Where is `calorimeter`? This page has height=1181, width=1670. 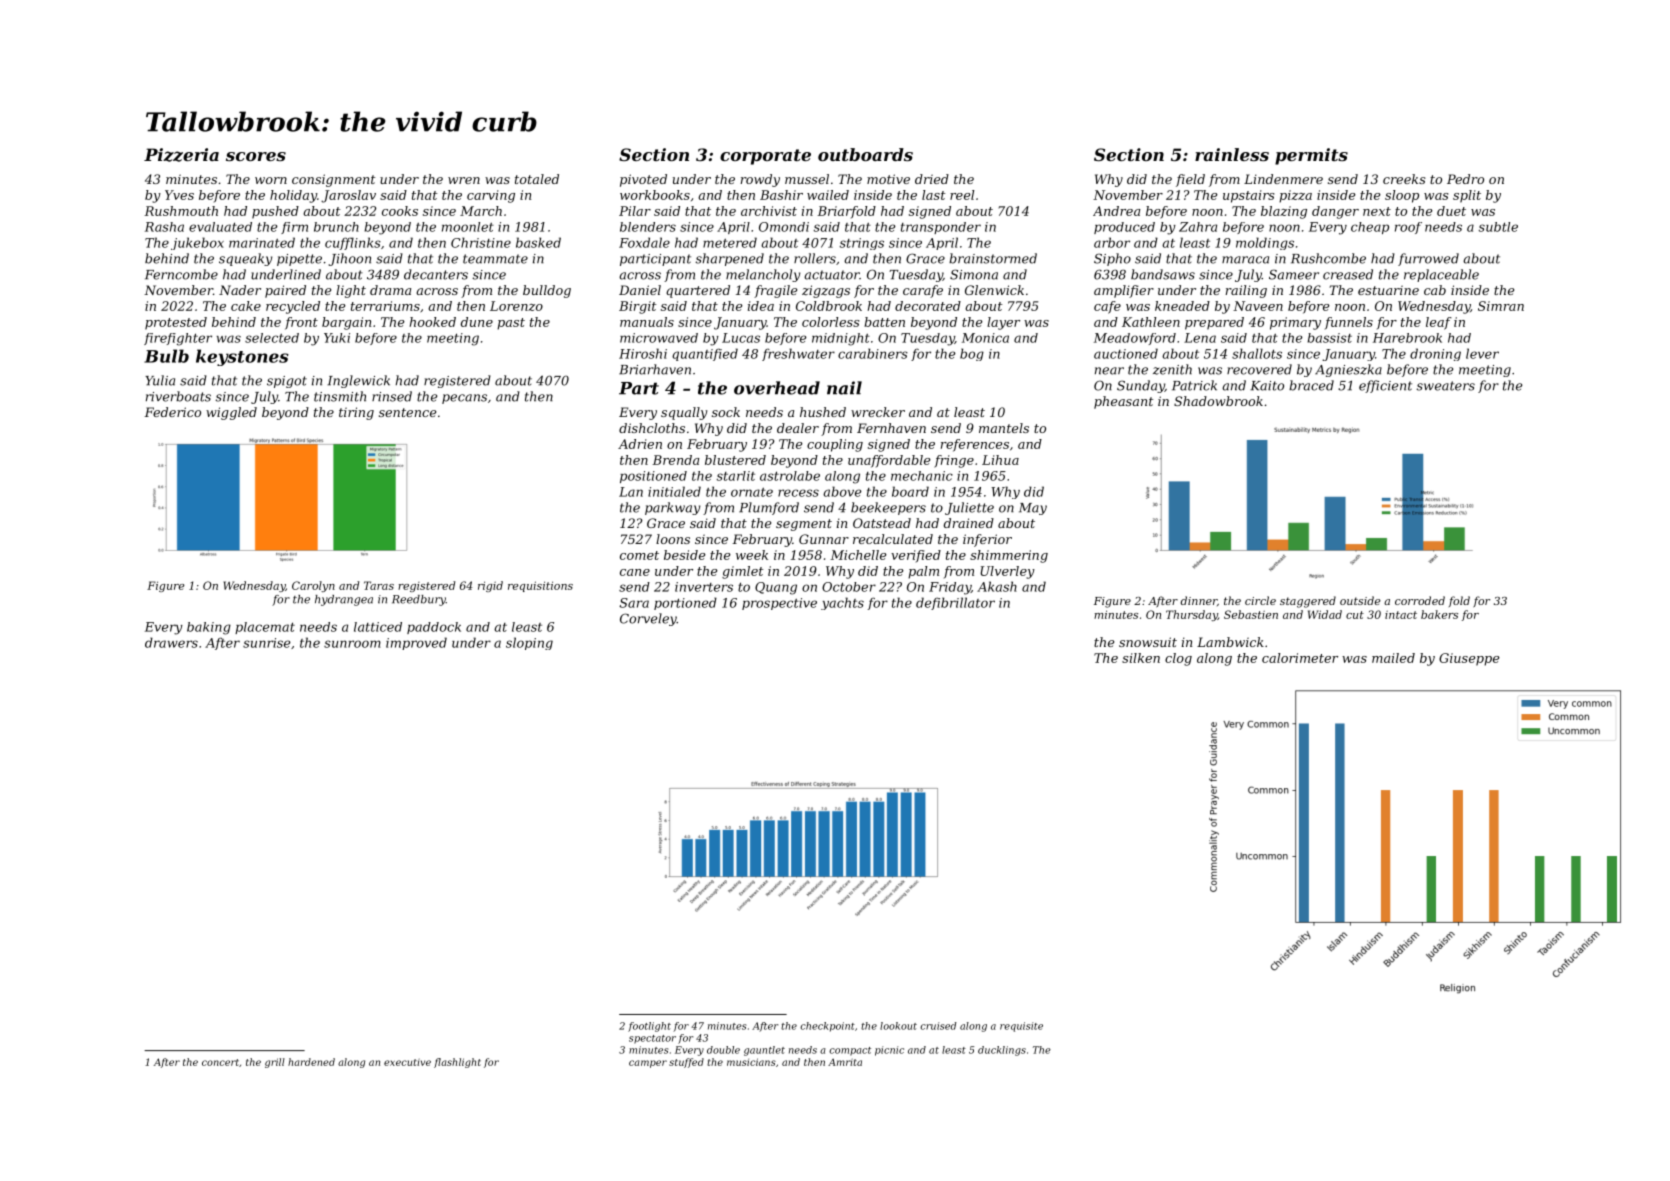
calorimeter is located at coordinates (1300, 658).
